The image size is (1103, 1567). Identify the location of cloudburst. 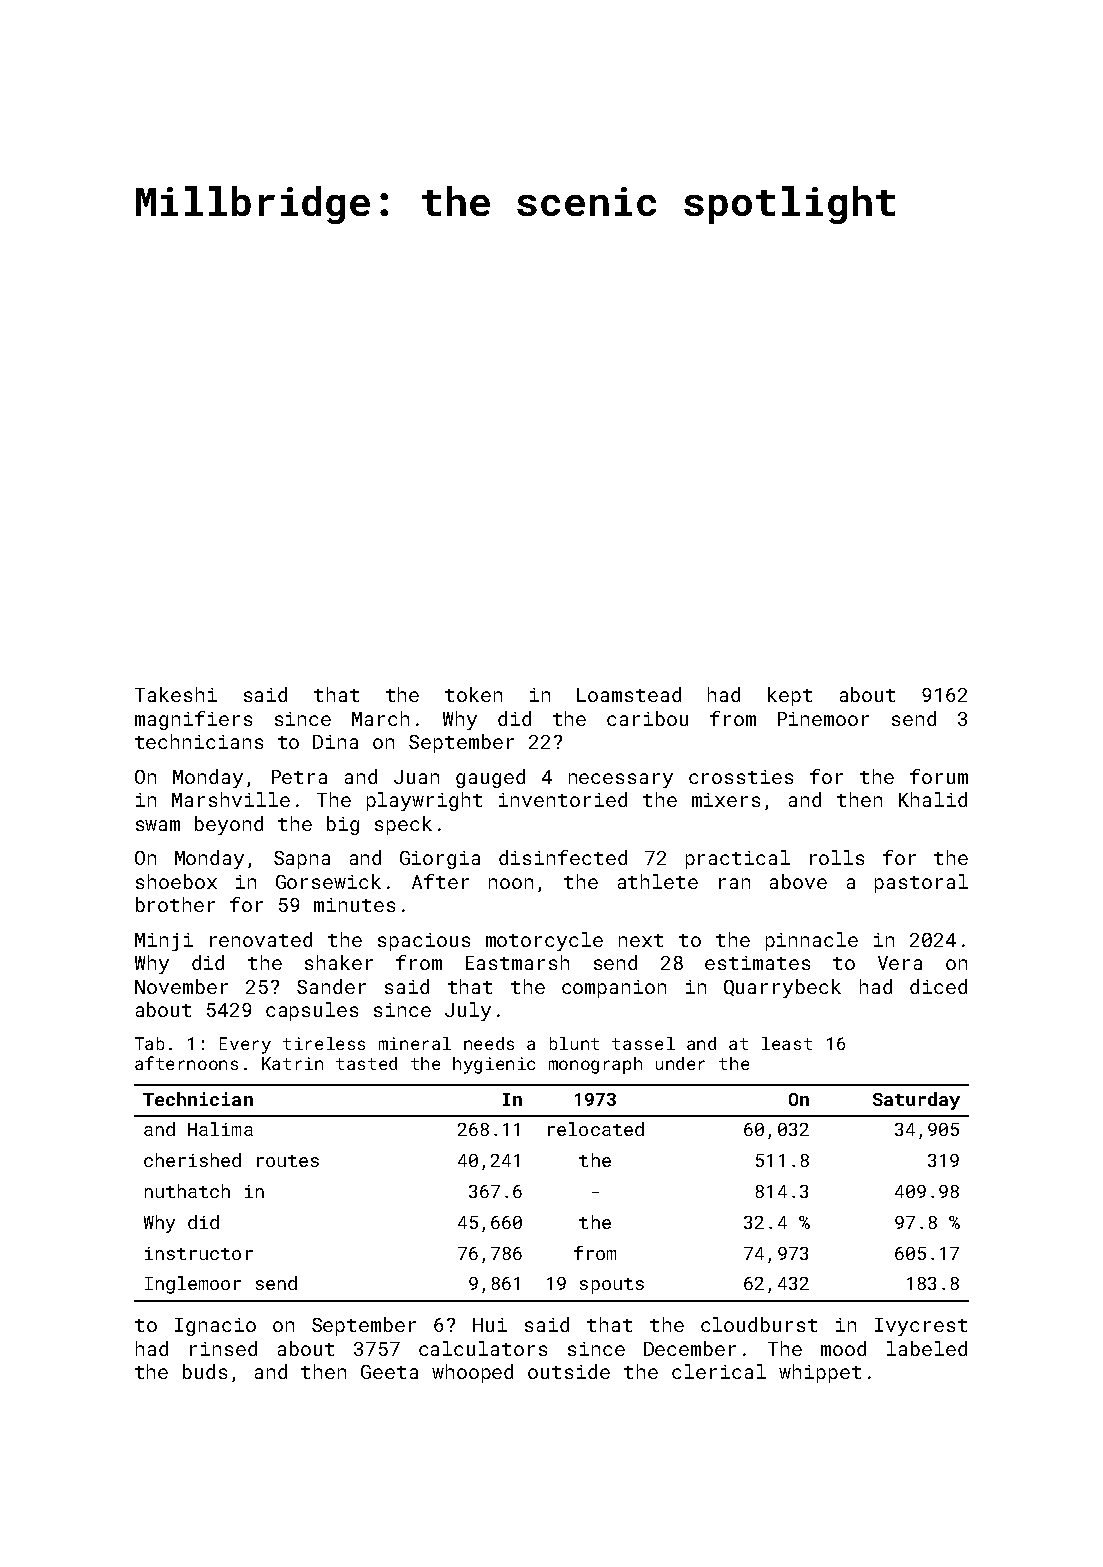
(759, 1324).
